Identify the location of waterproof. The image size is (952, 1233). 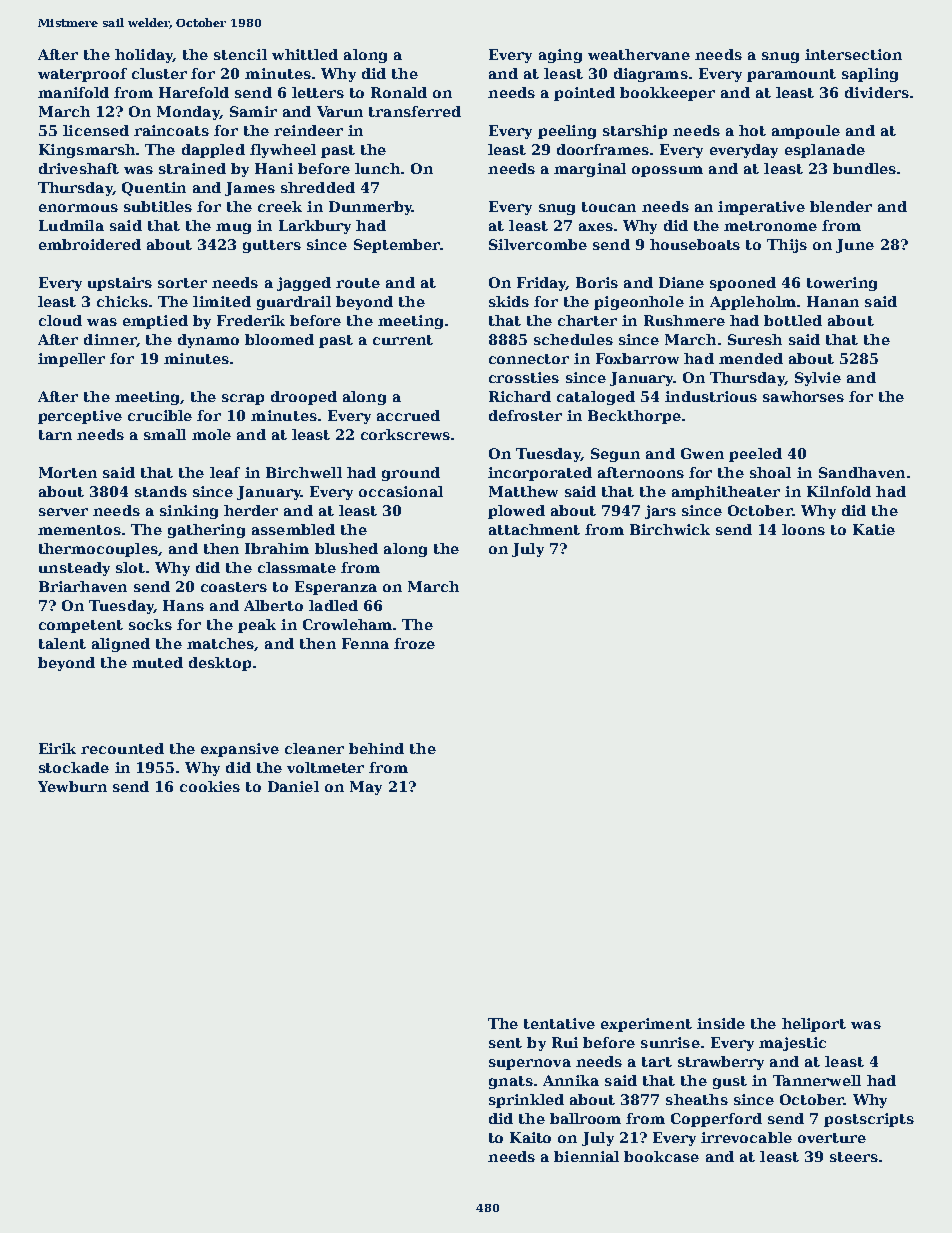
(82, 75).
